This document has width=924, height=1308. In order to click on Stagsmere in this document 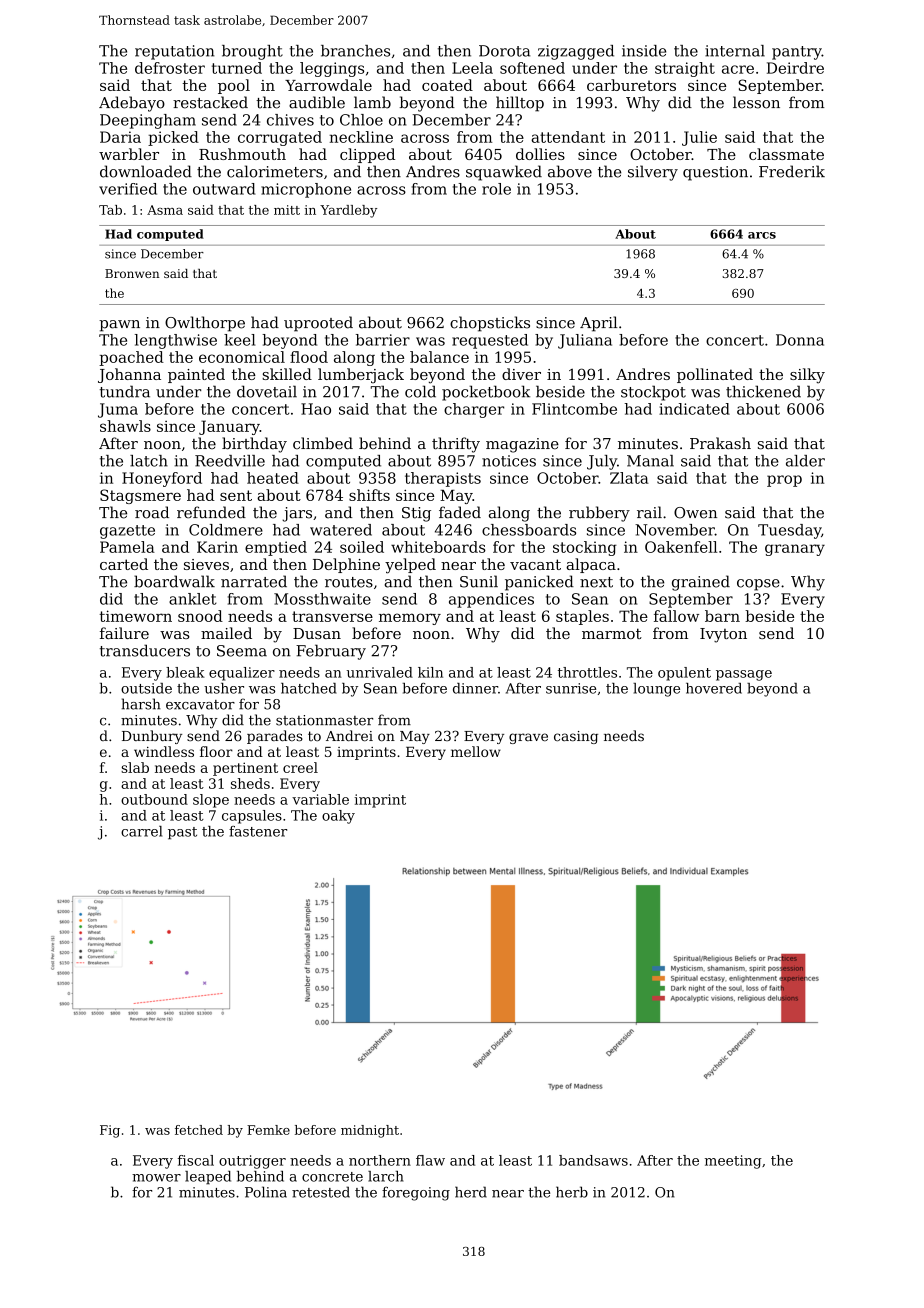, I will do `click(140, 496)`.
